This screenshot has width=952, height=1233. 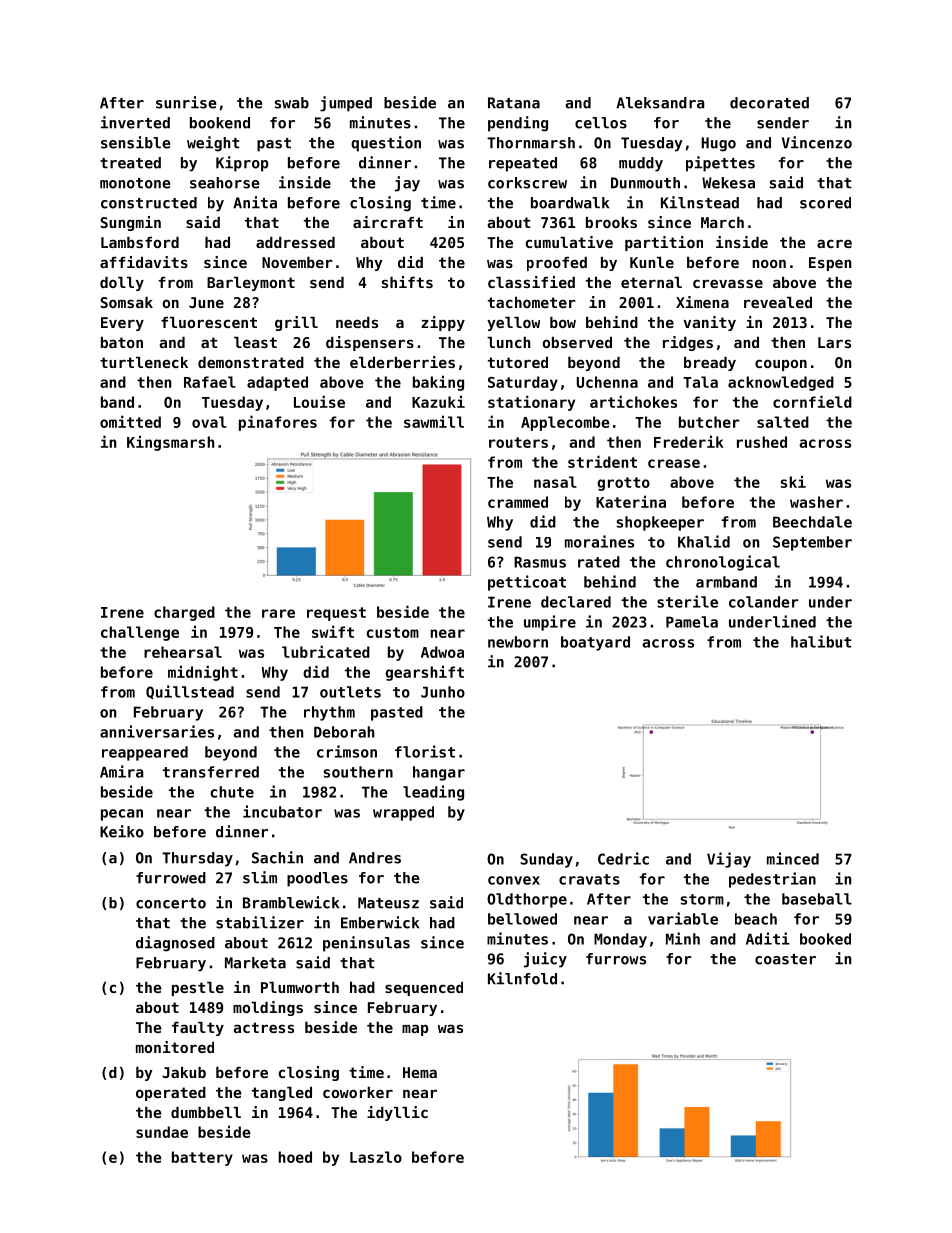 I want to click on observed, so click(x=577, y=342).
